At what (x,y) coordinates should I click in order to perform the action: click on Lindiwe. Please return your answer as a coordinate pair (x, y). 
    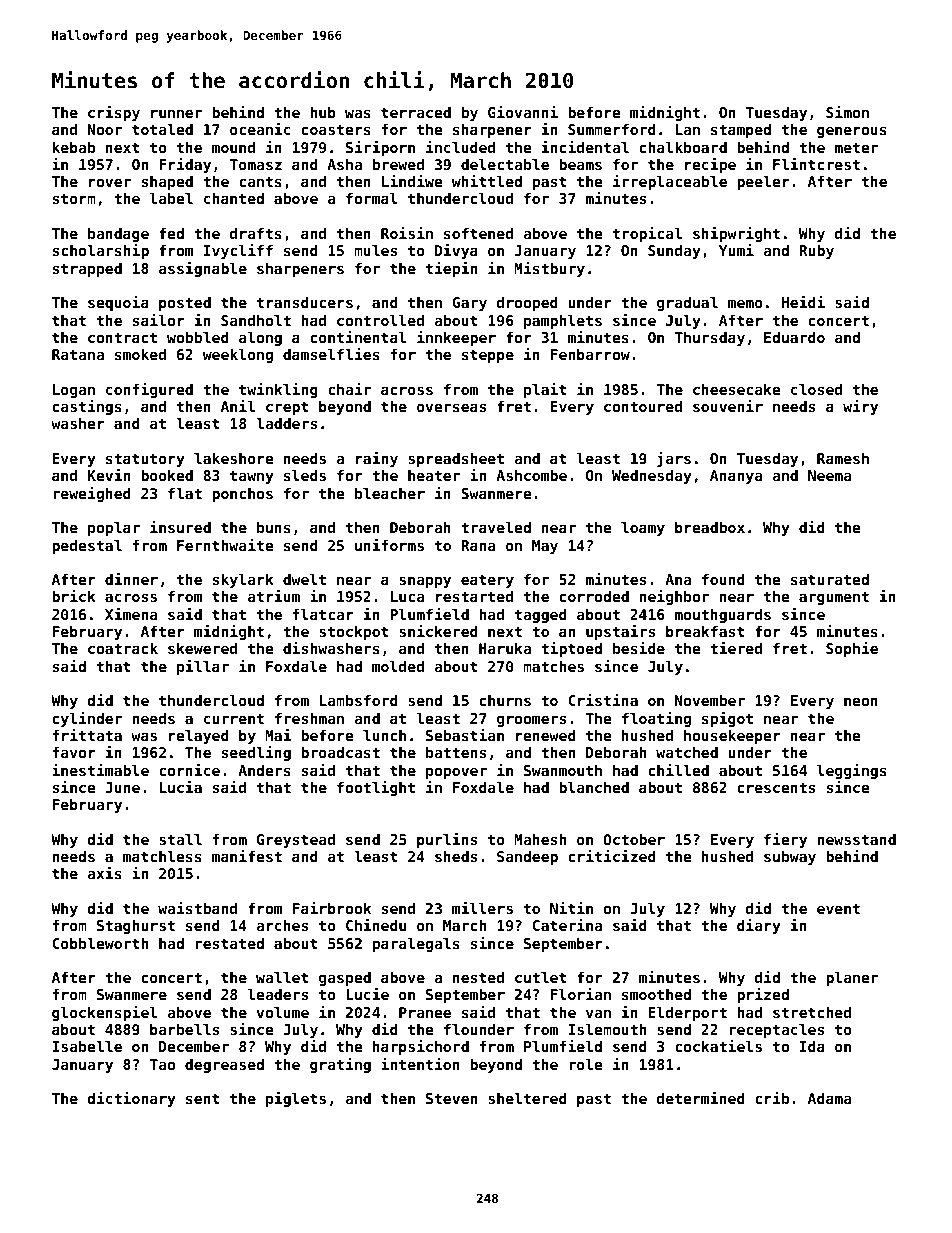
    Looking at the image, I should click on (412, 181).
